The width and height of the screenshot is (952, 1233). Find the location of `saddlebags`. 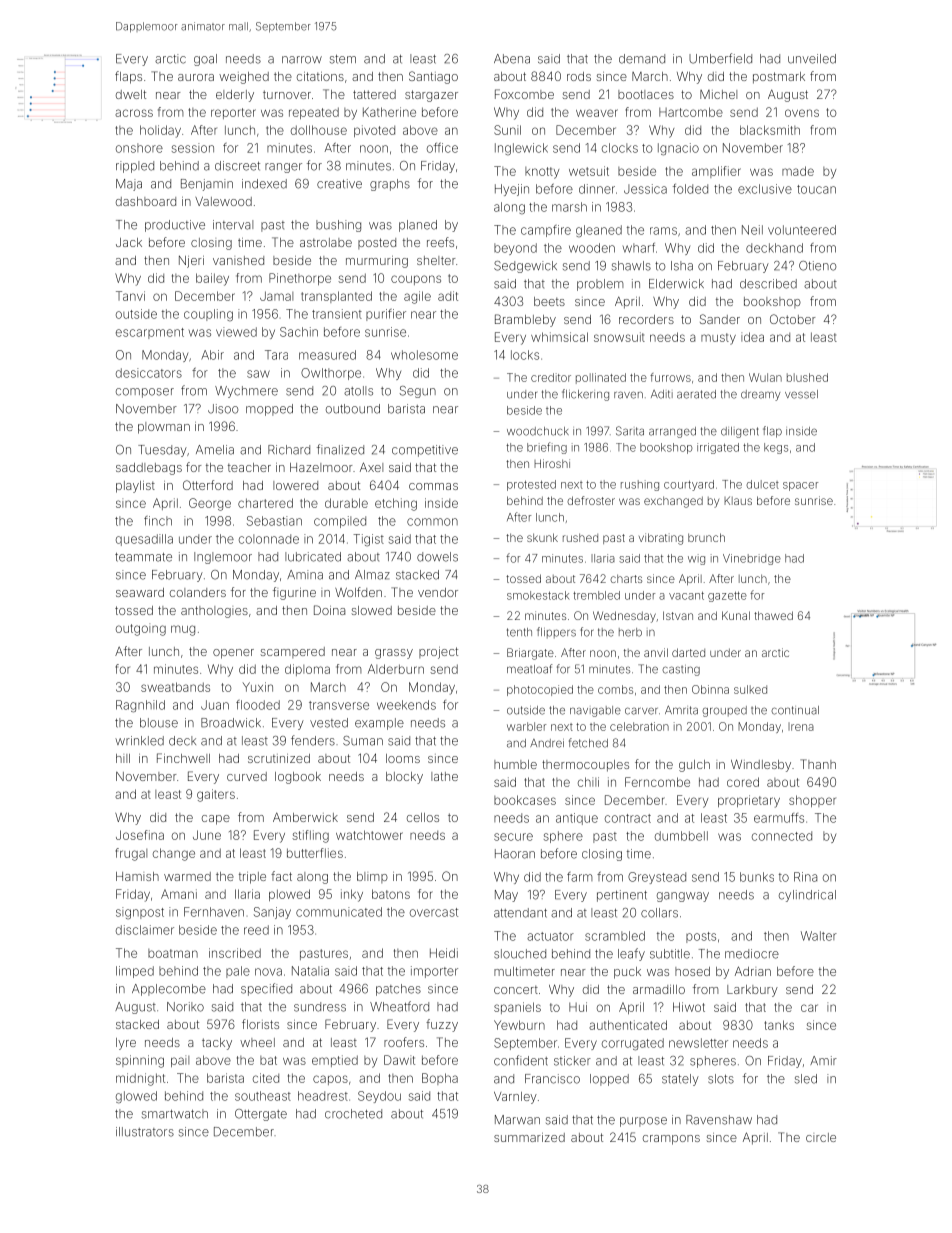

saddlebags is located at coordinates (149, 469).
